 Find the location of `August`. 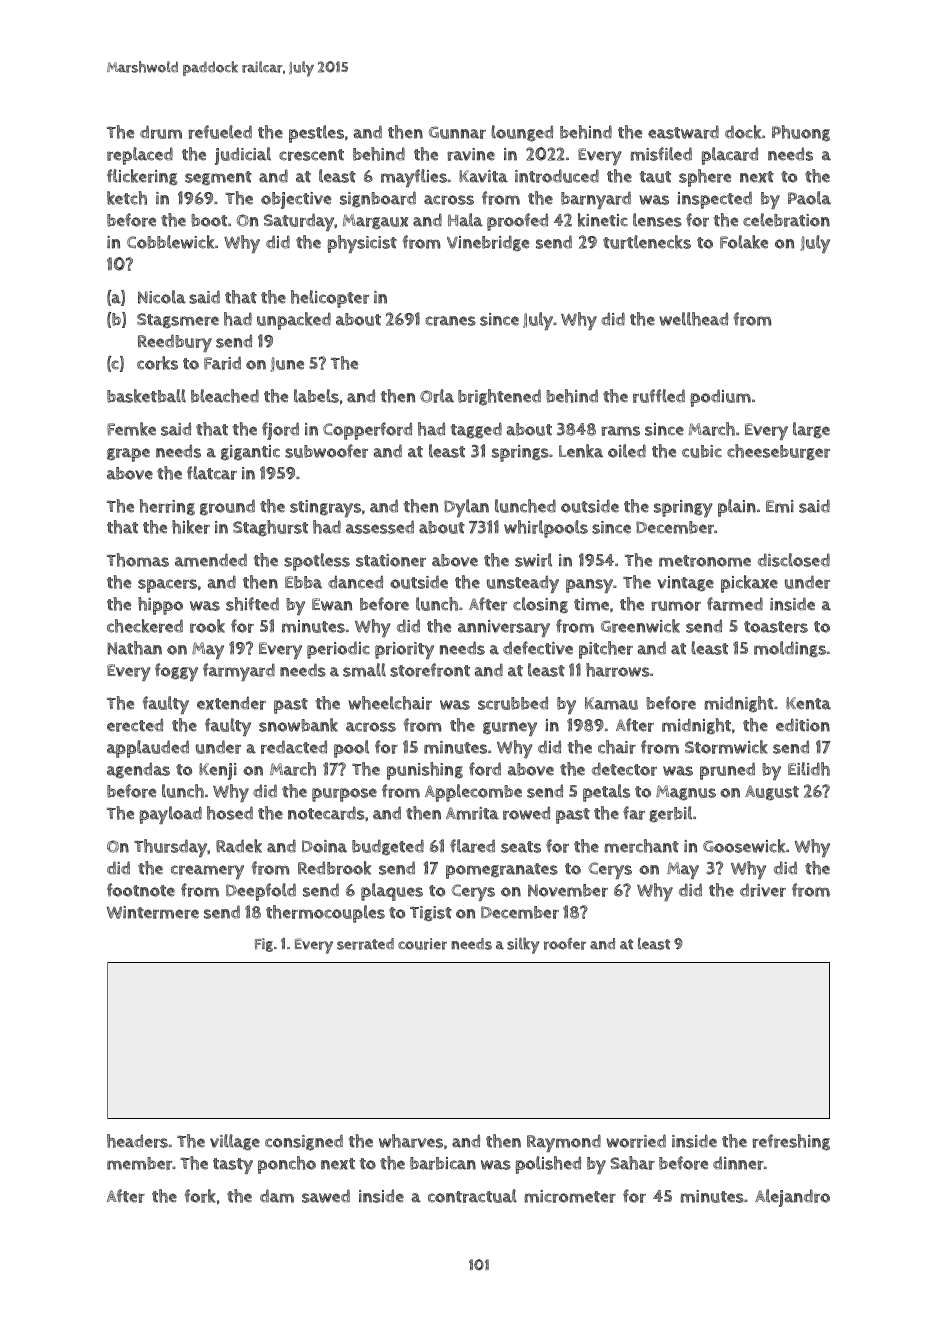

August is located at coordinates (772, 792).
